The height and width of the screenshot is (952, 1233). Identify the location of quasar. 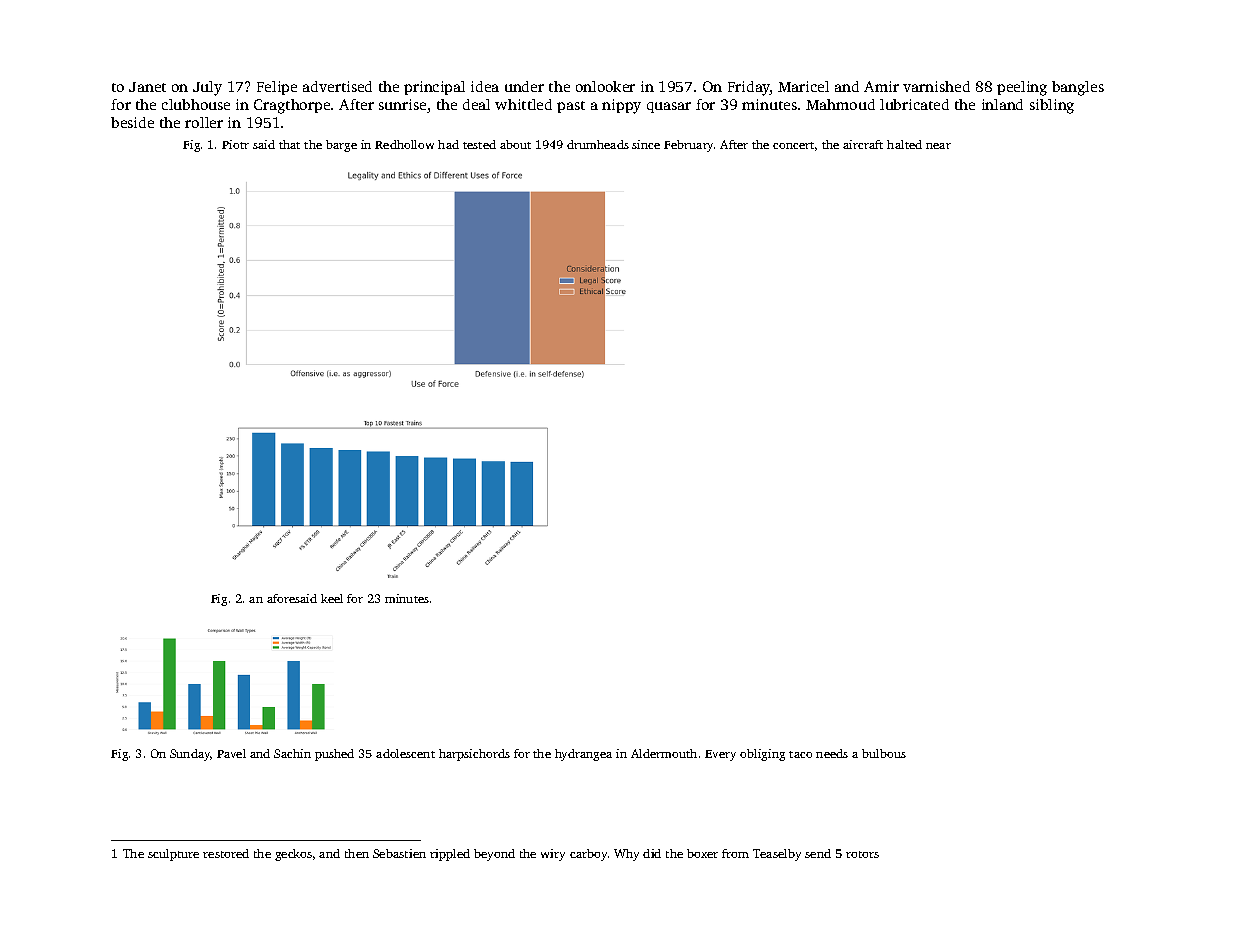
(669, 107).
